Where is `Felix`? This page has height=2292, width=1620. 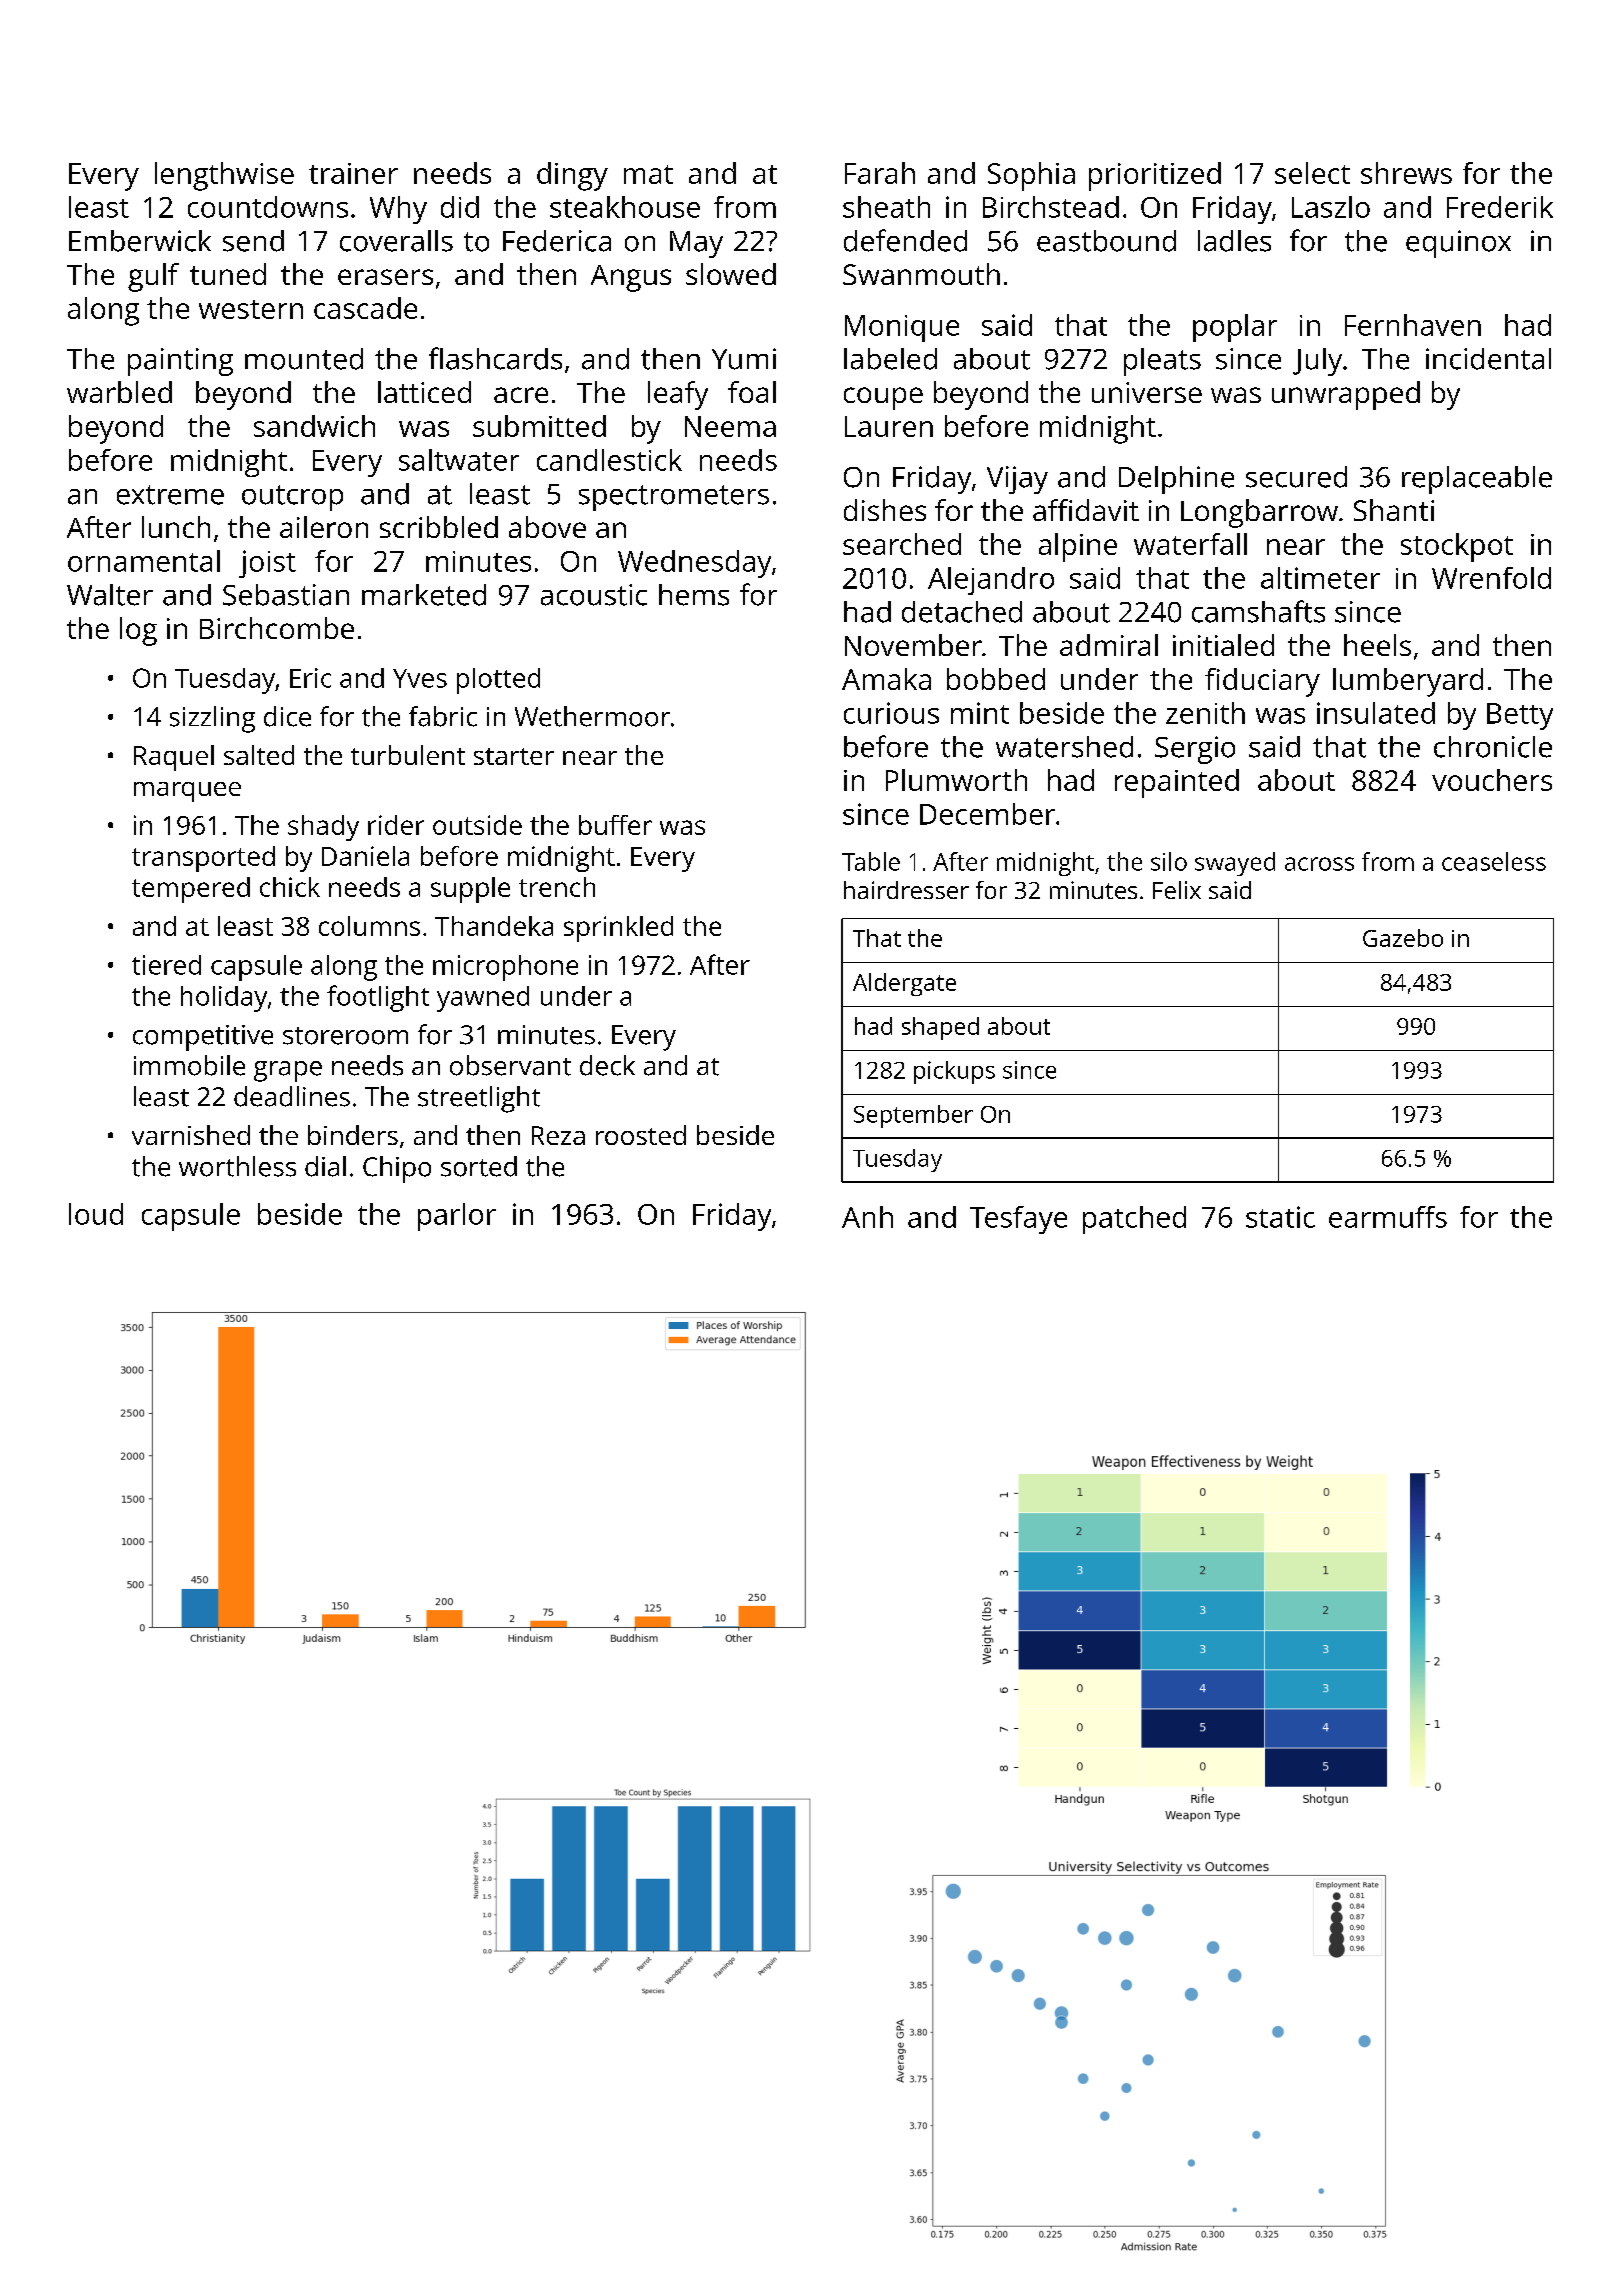
Felix is located at coordinates (1177, 890).
